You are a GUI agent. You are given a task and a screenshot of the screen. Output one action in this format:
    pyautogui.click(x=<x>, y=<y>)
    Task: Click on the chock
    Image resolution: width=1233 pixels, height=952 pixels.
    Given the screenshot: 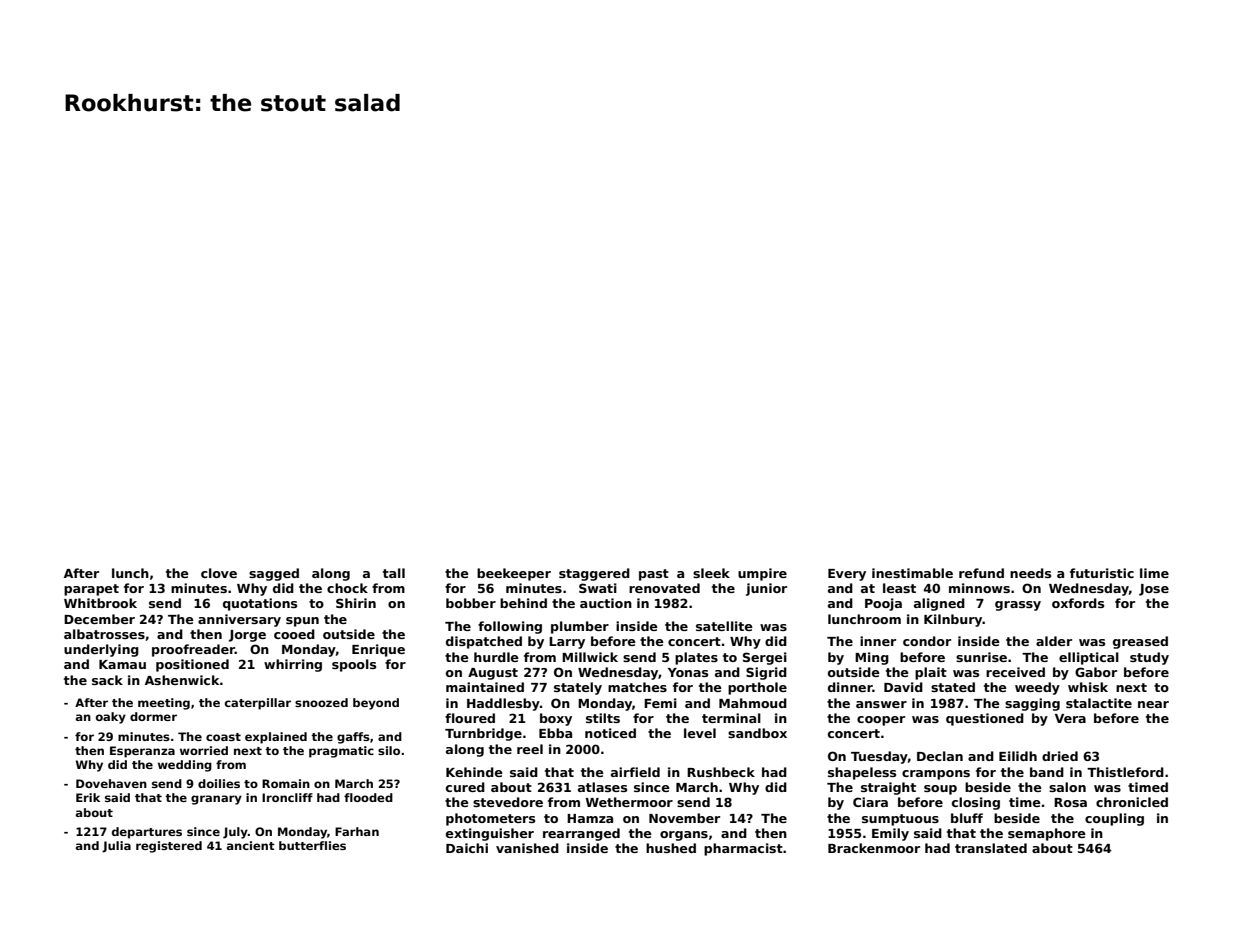 What is the action you would take?
    pyautogui.click(x=347, y=588)
